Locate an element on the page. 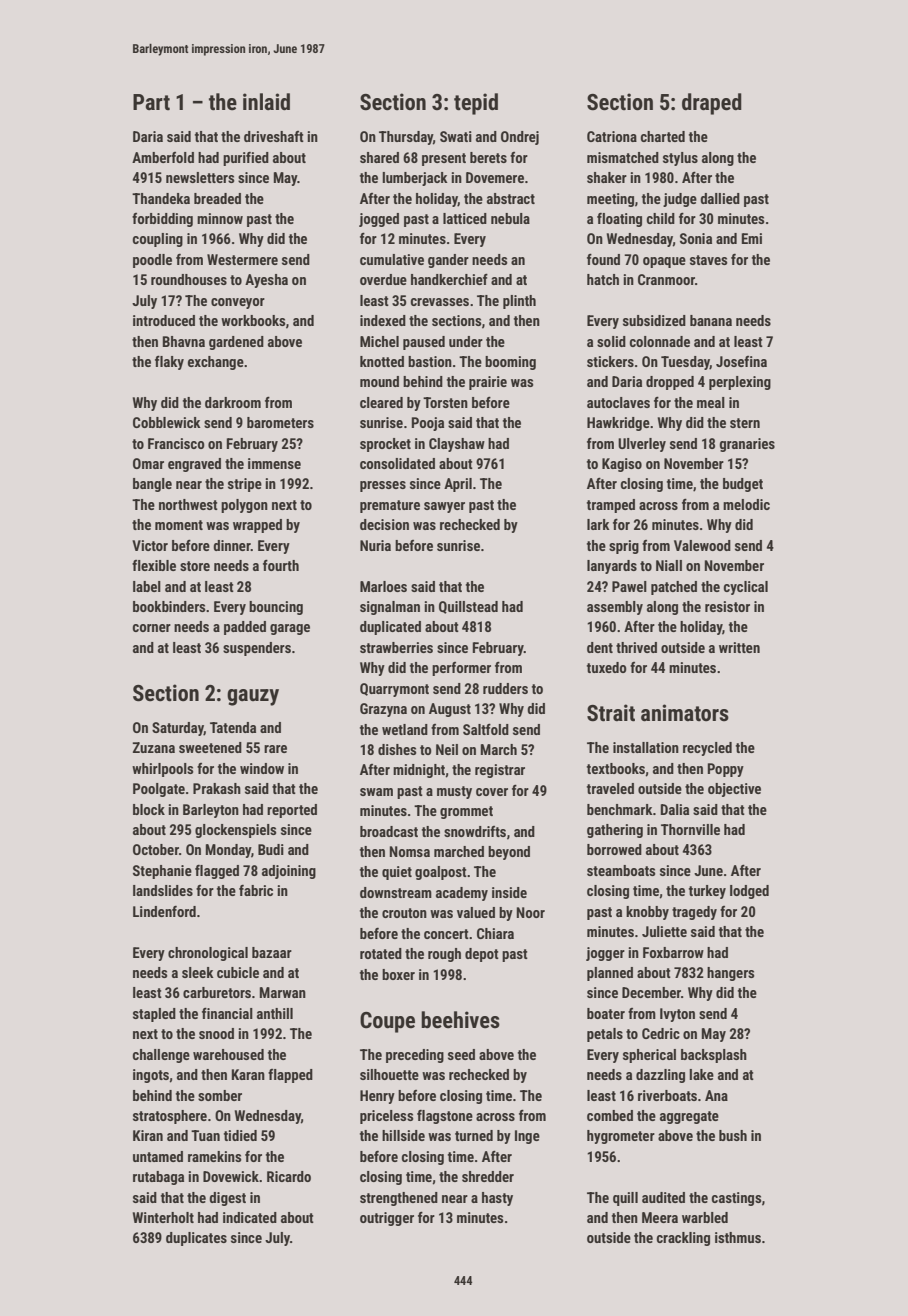  cubicle is located at coordinates (238, 972).
